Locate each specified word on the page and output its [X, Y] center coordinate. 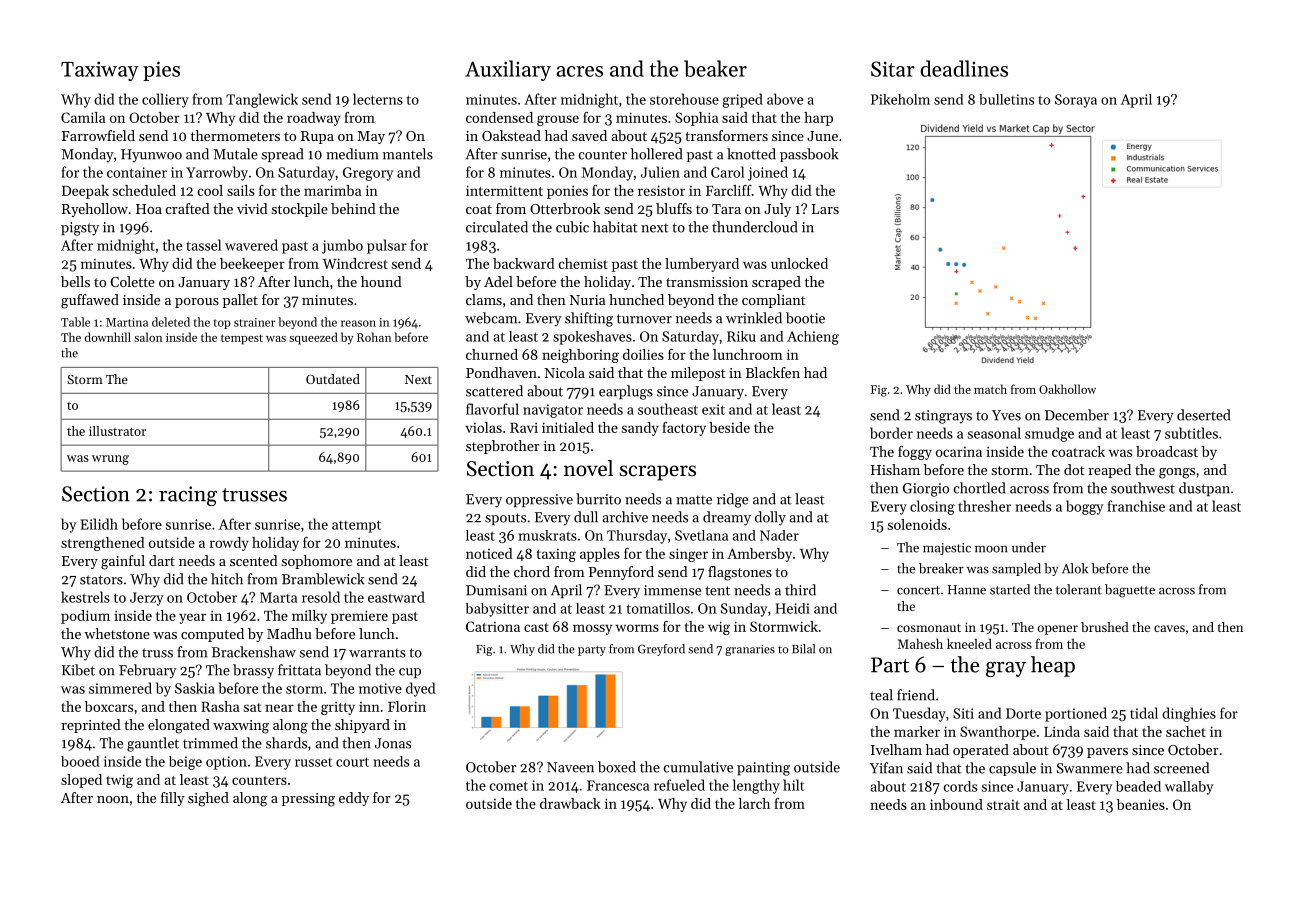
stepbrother [503, 447]
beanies [1141, 804]
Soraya [1076, 101]
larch [754, 803]
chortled [979, 488]
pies [161, 71]
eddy [354, 799]
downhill [108, 337]
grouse [558, 120]
